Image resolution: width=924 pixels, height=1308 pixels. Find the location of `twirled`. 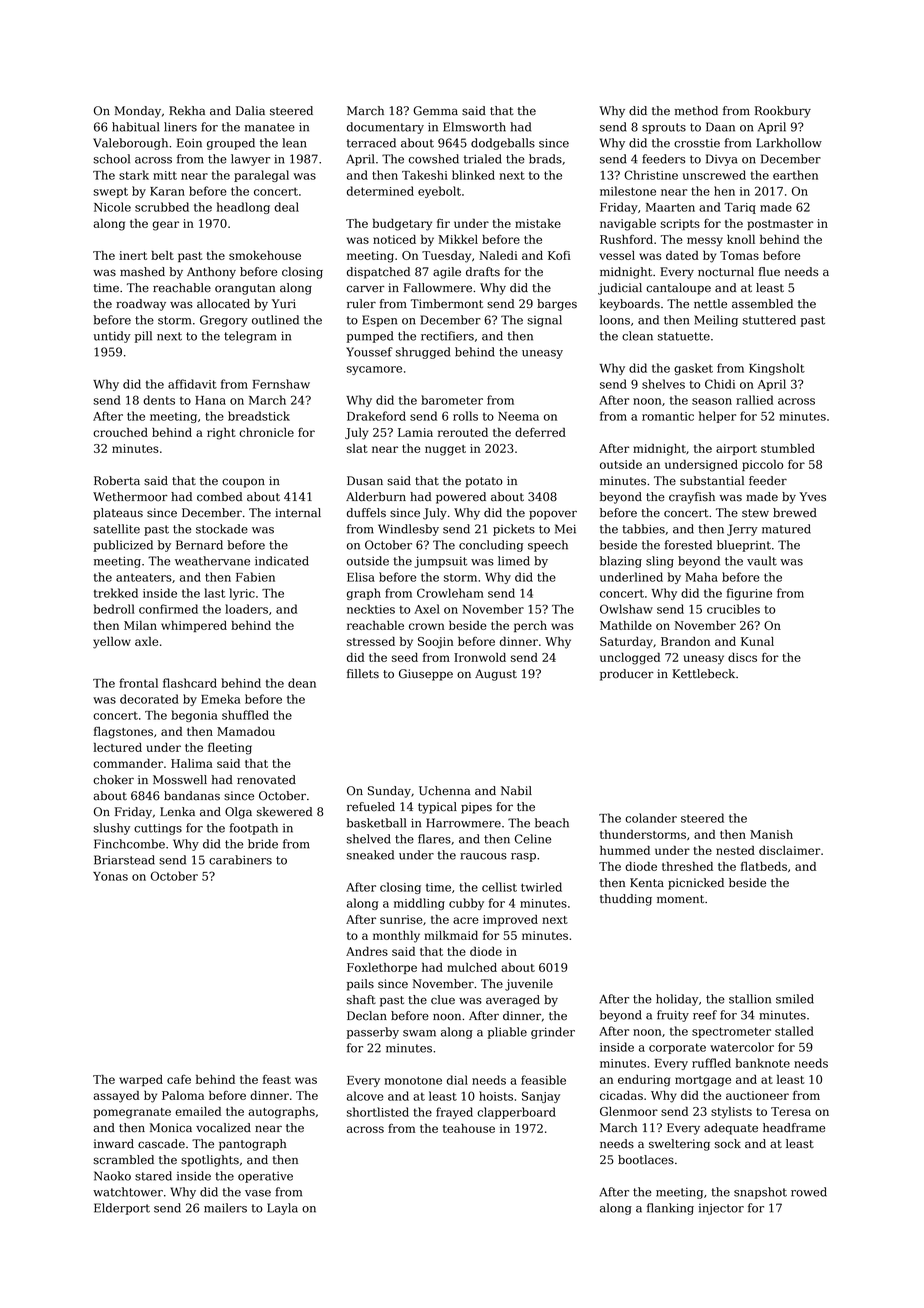

twirled is located at coordinates (541, 887).
